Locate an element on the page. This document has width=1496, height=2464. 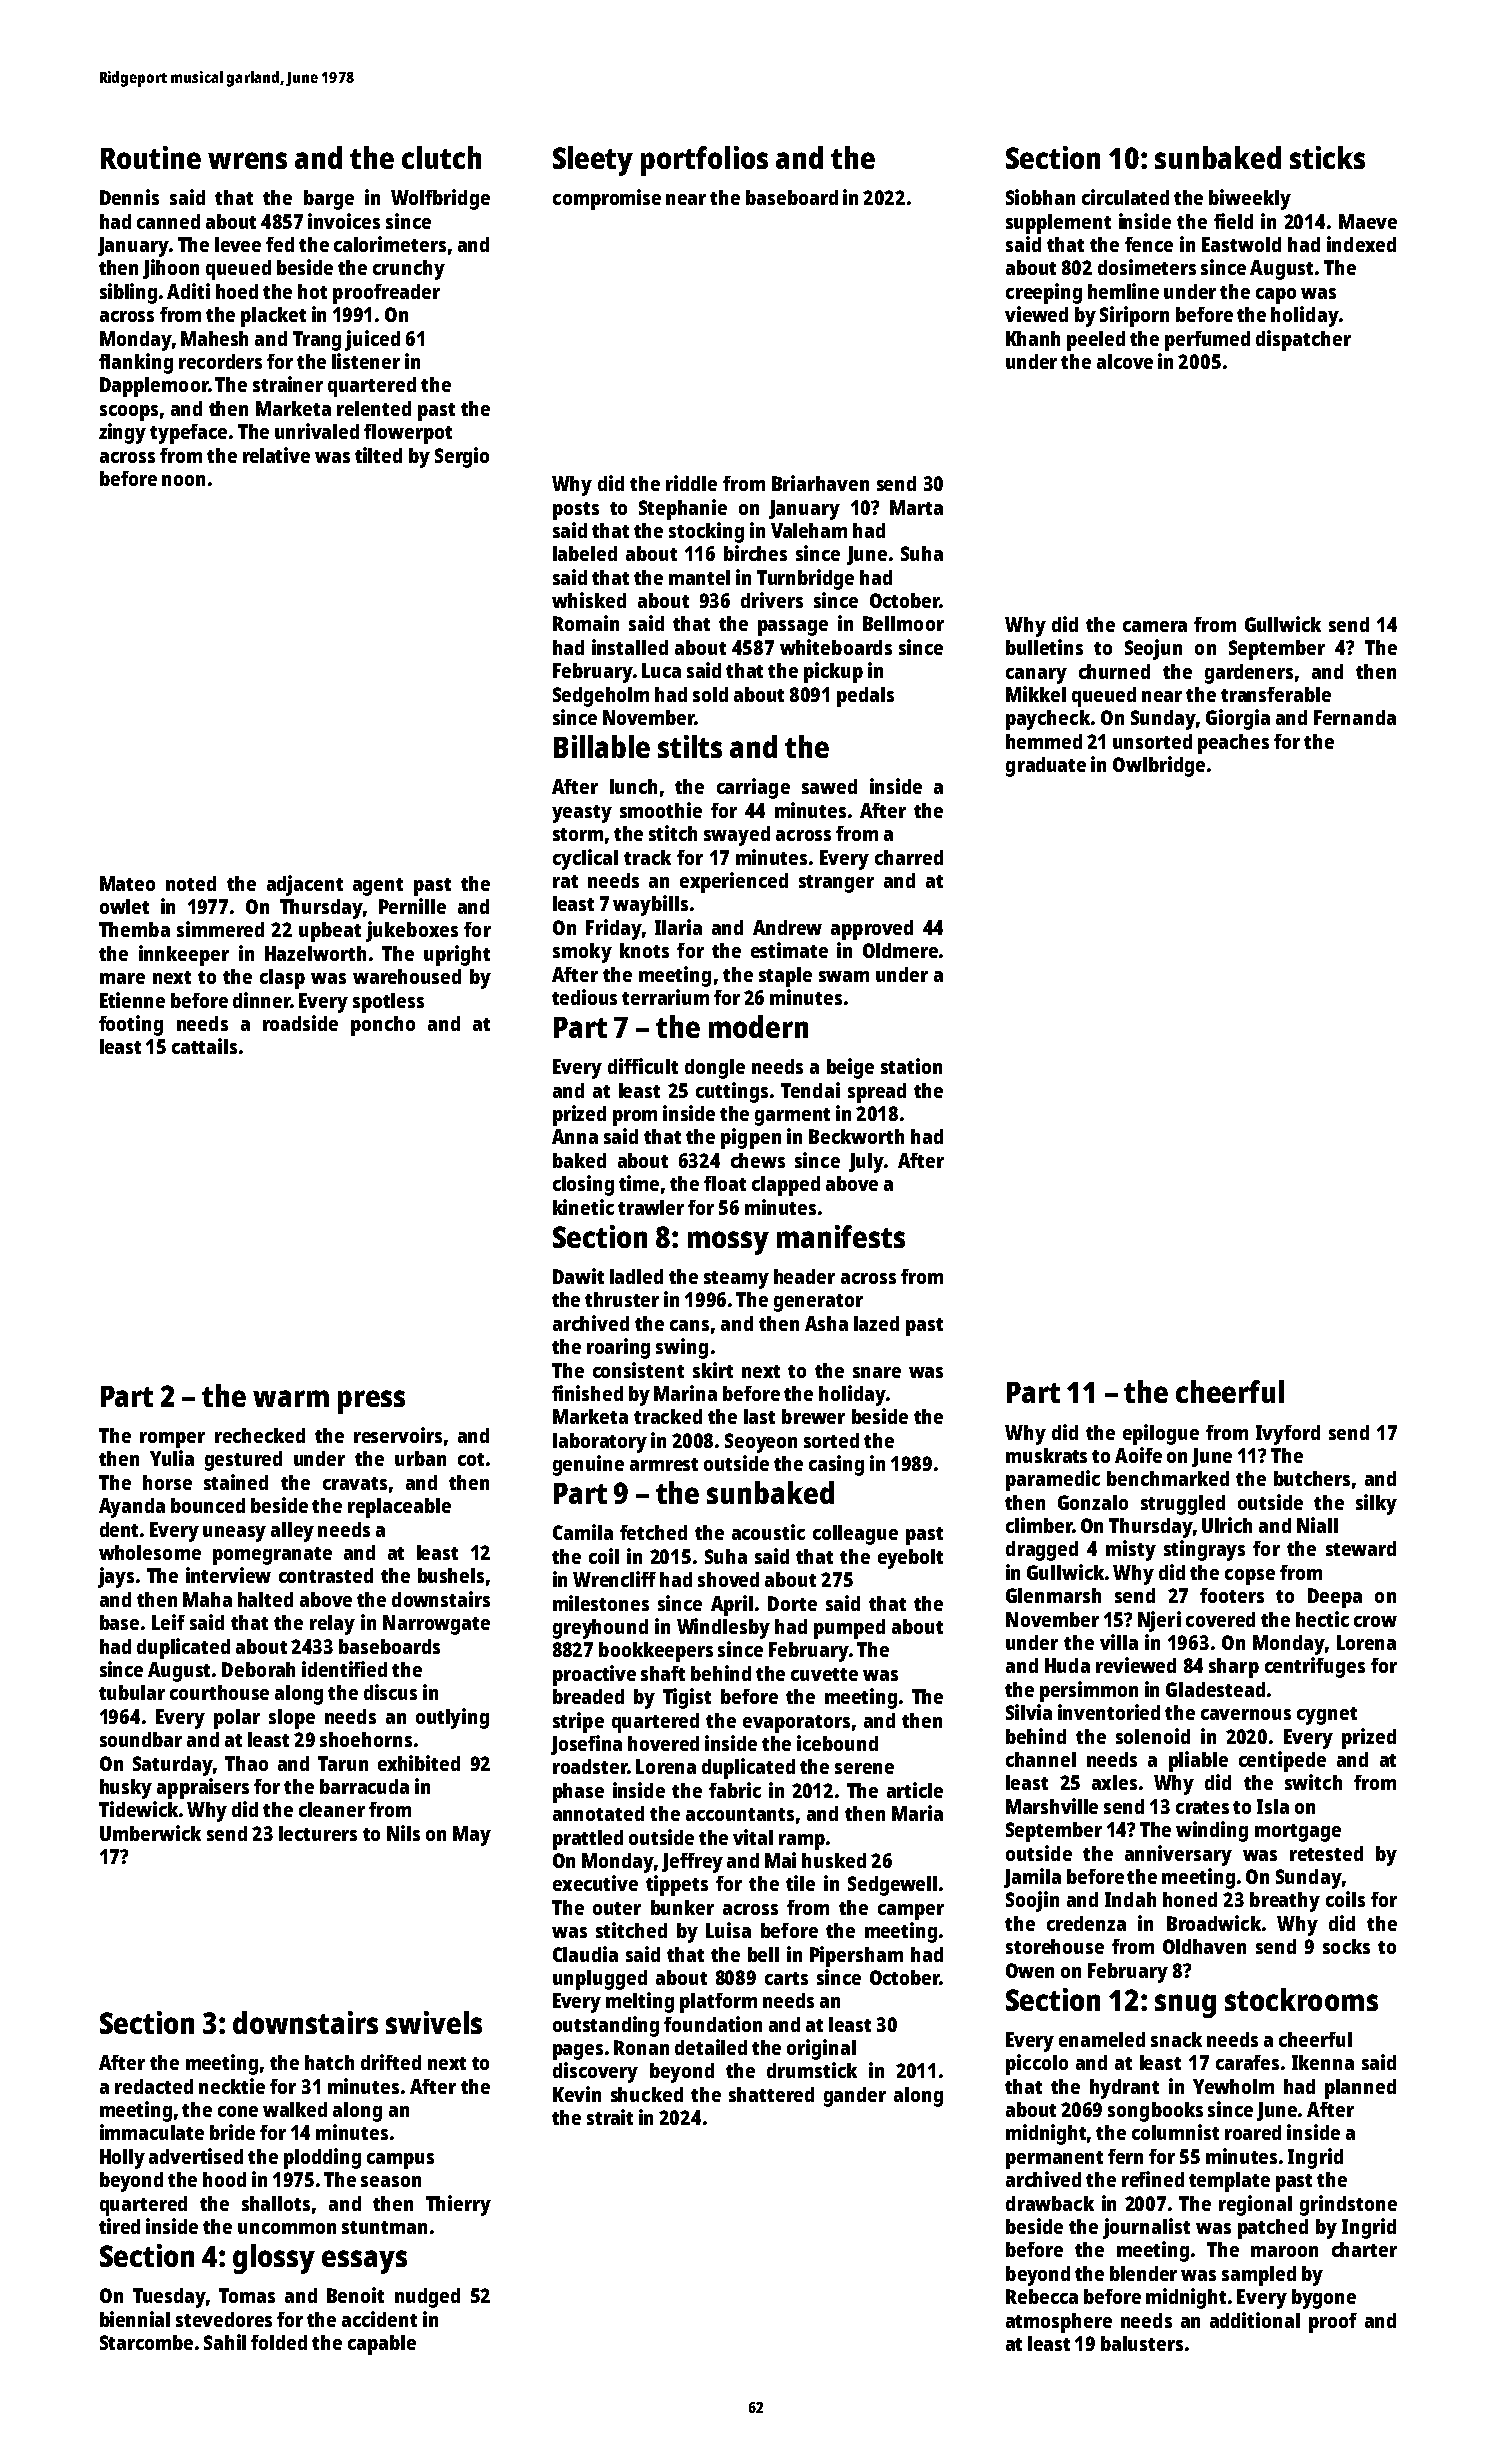
Ivyford is located at coordinates (1288, 1435).
